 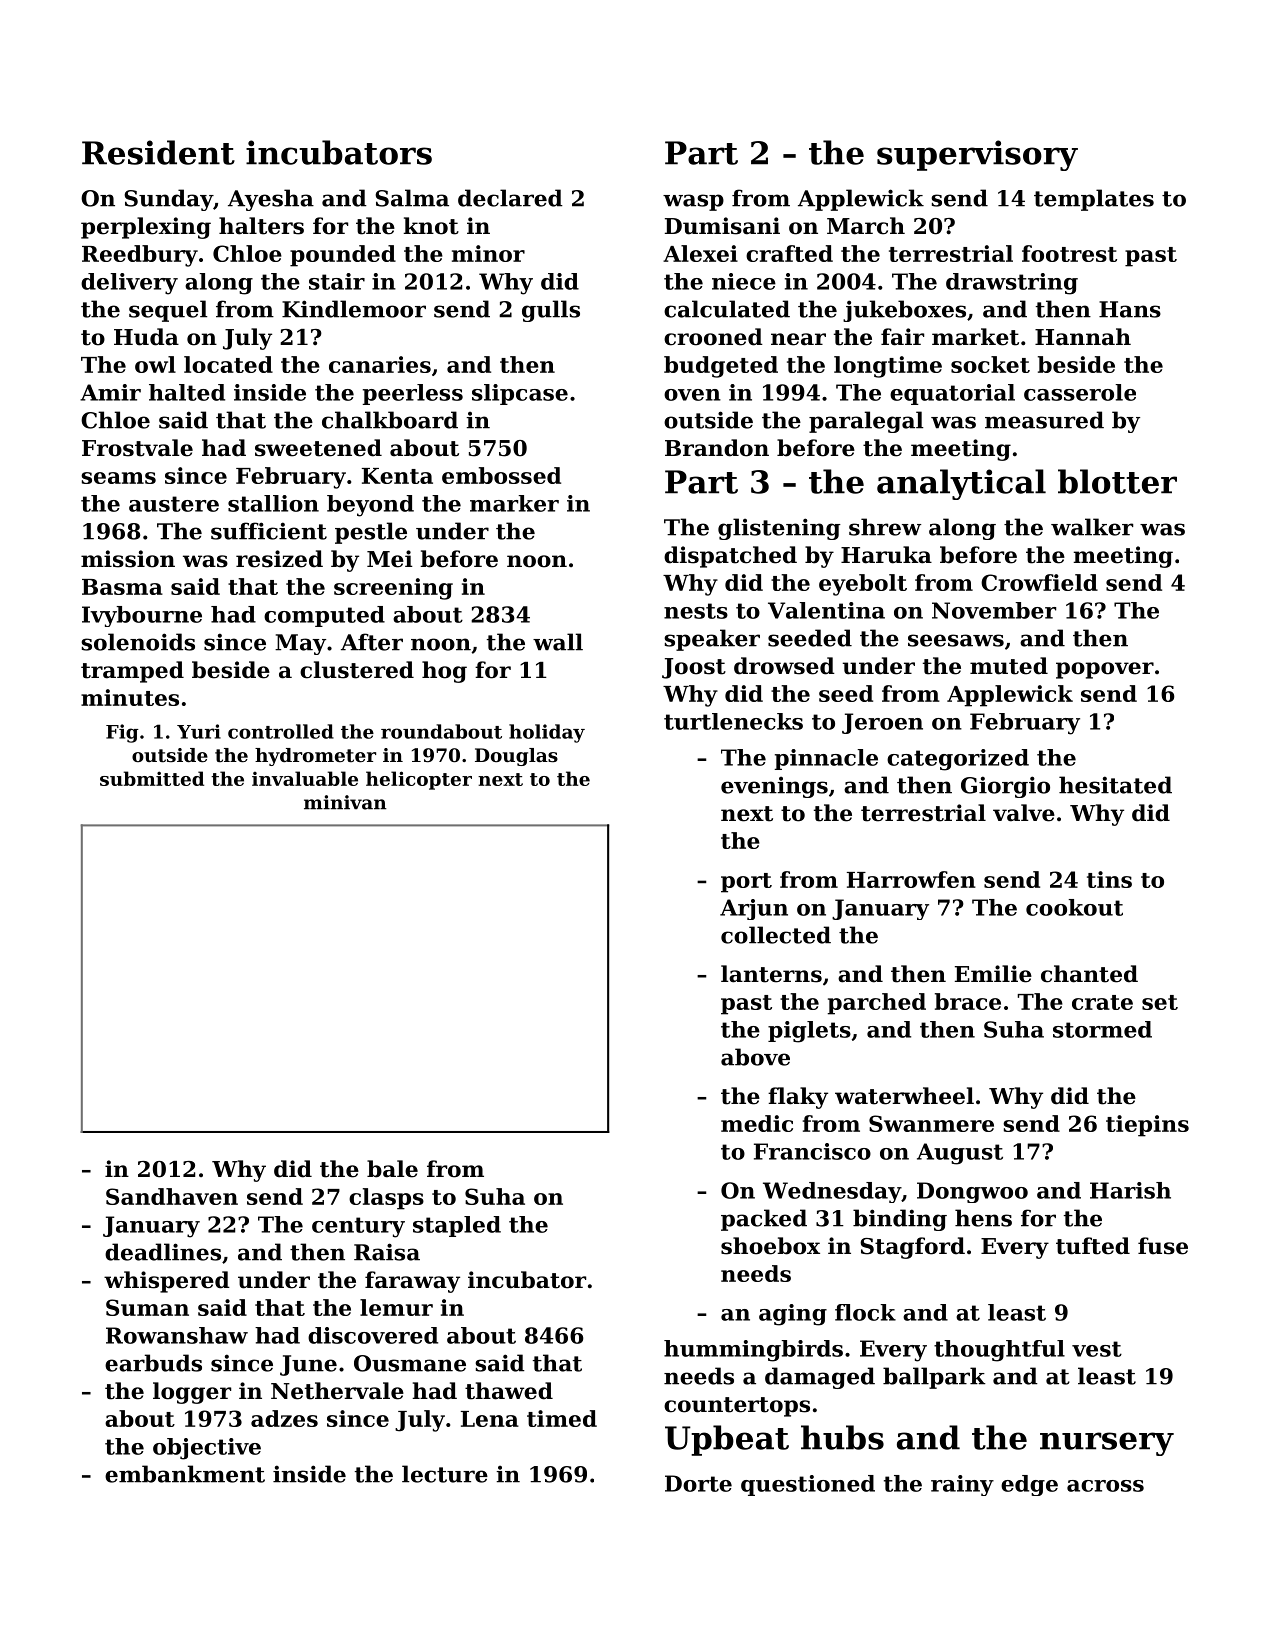 I want to click on sweetened, so click(x=318, y=448).
